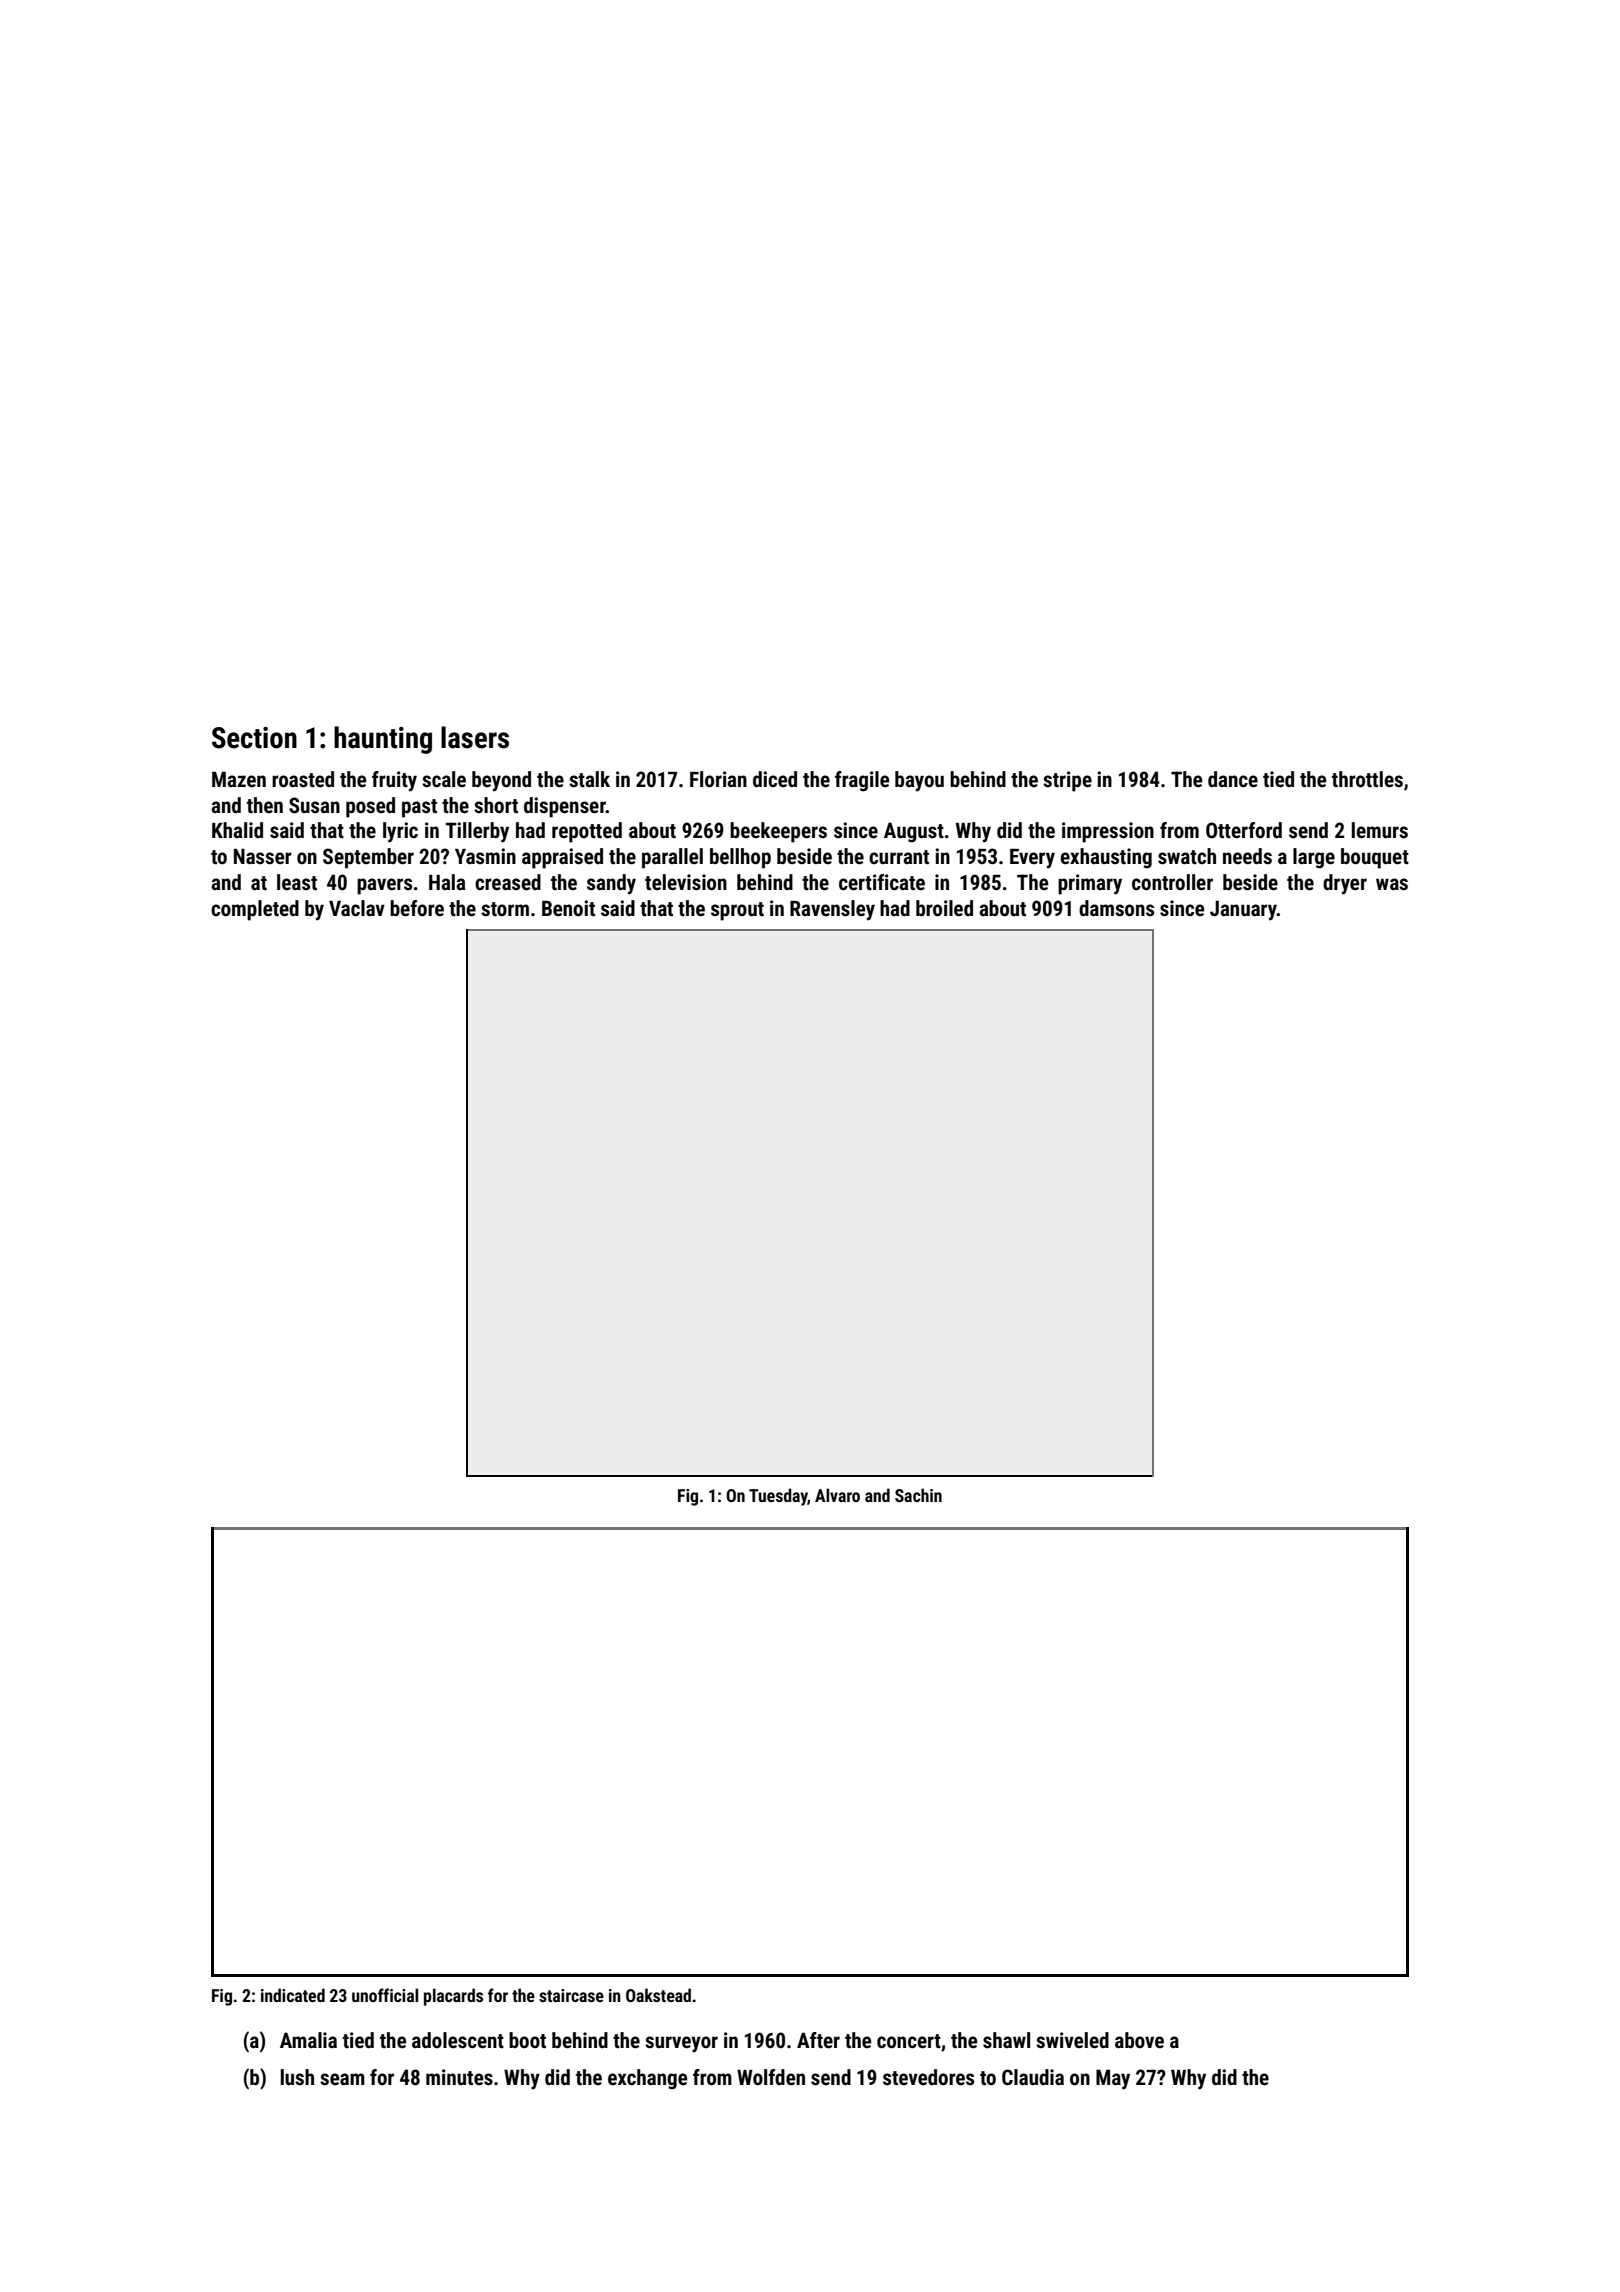  Describe the element at coordinates (737, 911) in the document. I see `sprout` at that location.
